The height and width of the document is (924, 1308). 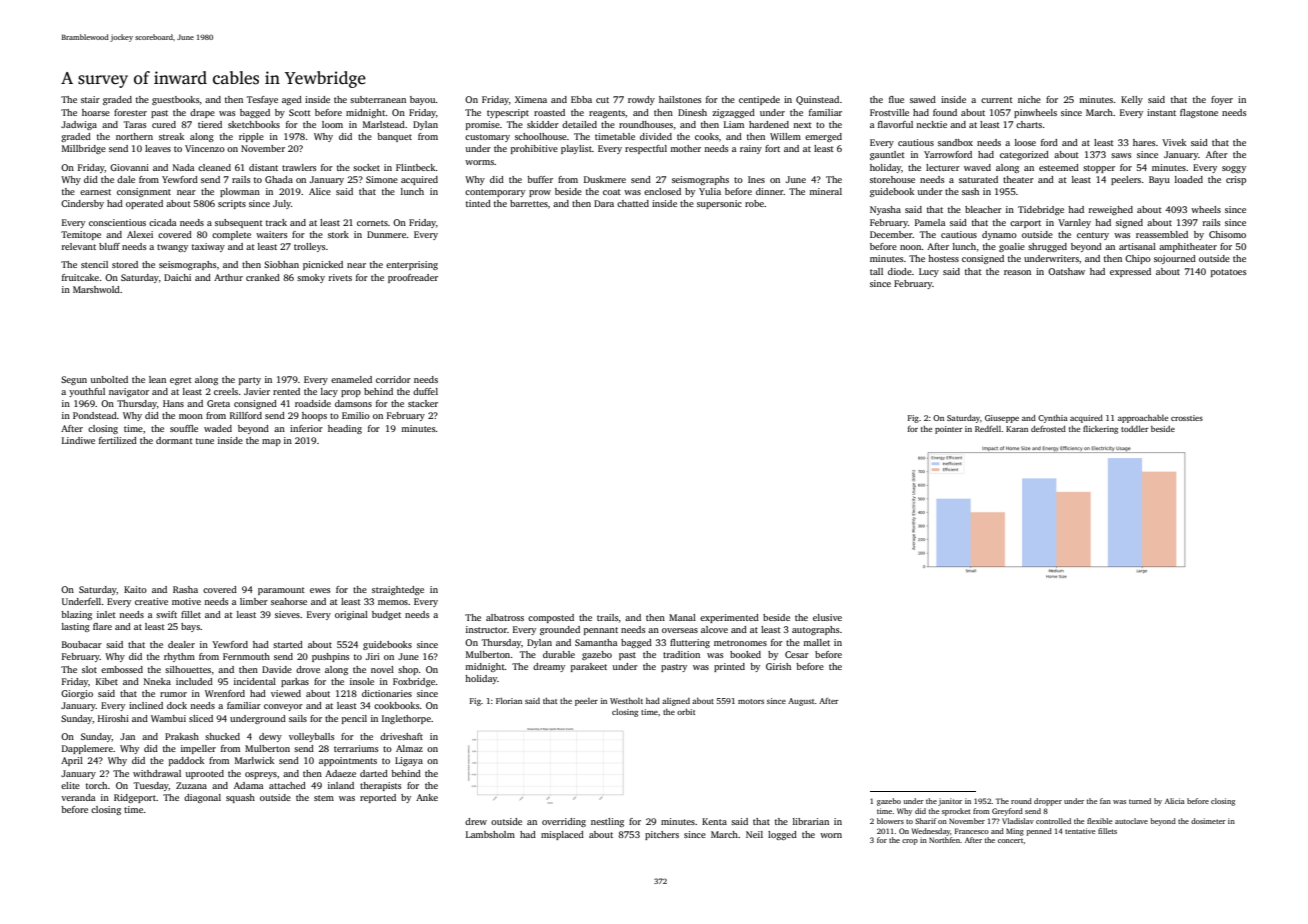 I want to click on Redfell, so click(x=988, y=428).
